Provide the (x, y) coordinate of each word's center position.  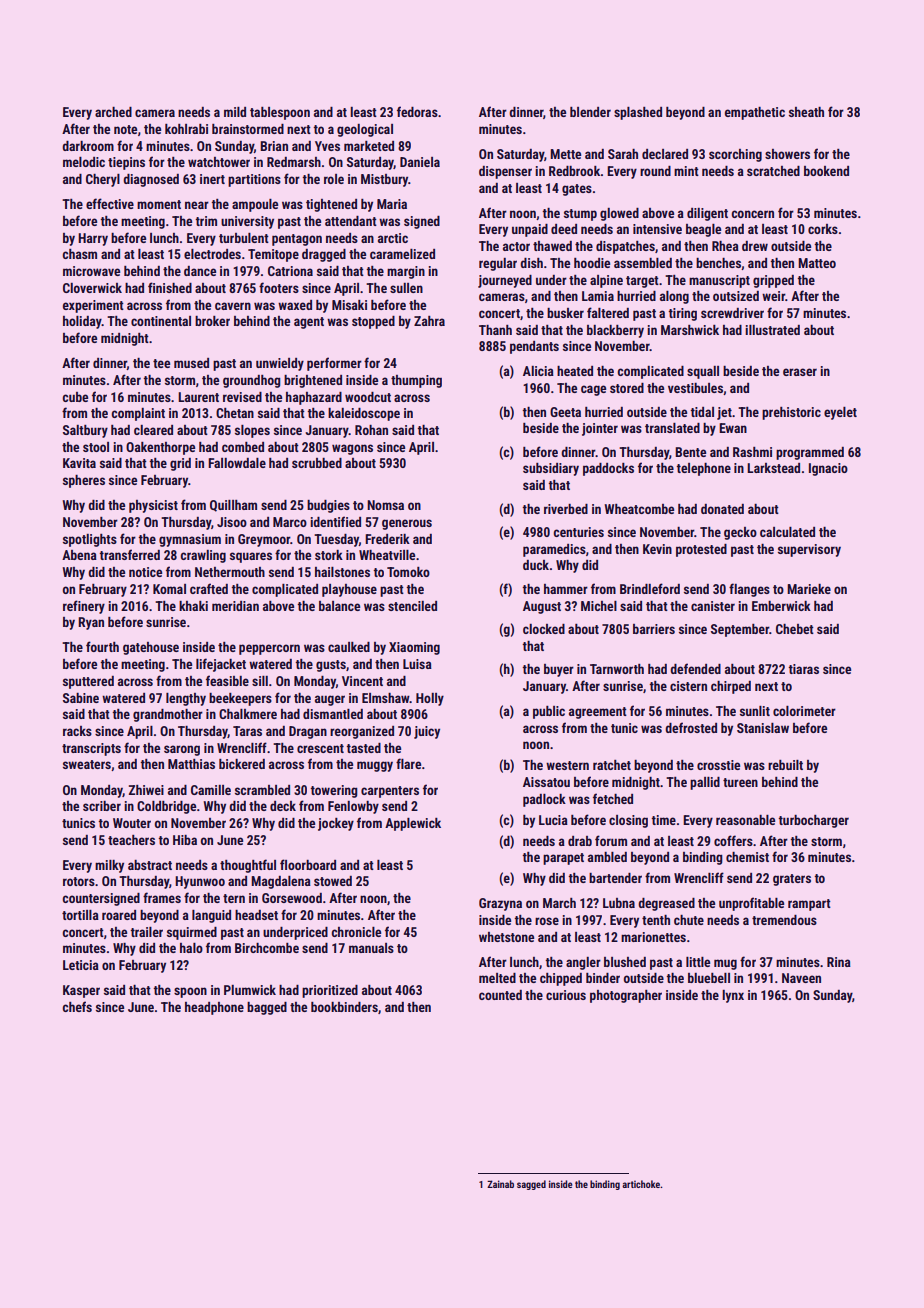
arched (113, 112)
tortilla (80, 915)
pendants (534, 347)
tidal (702, 412)
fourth (102, 646)
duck (536, 565)
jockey (336, 824)
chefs (77, 1006)
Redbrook (575, 171)
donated (722, 509)
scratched (773, 171)
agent (309, 323)
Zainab (500, 1184)
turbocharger (814, 821)
